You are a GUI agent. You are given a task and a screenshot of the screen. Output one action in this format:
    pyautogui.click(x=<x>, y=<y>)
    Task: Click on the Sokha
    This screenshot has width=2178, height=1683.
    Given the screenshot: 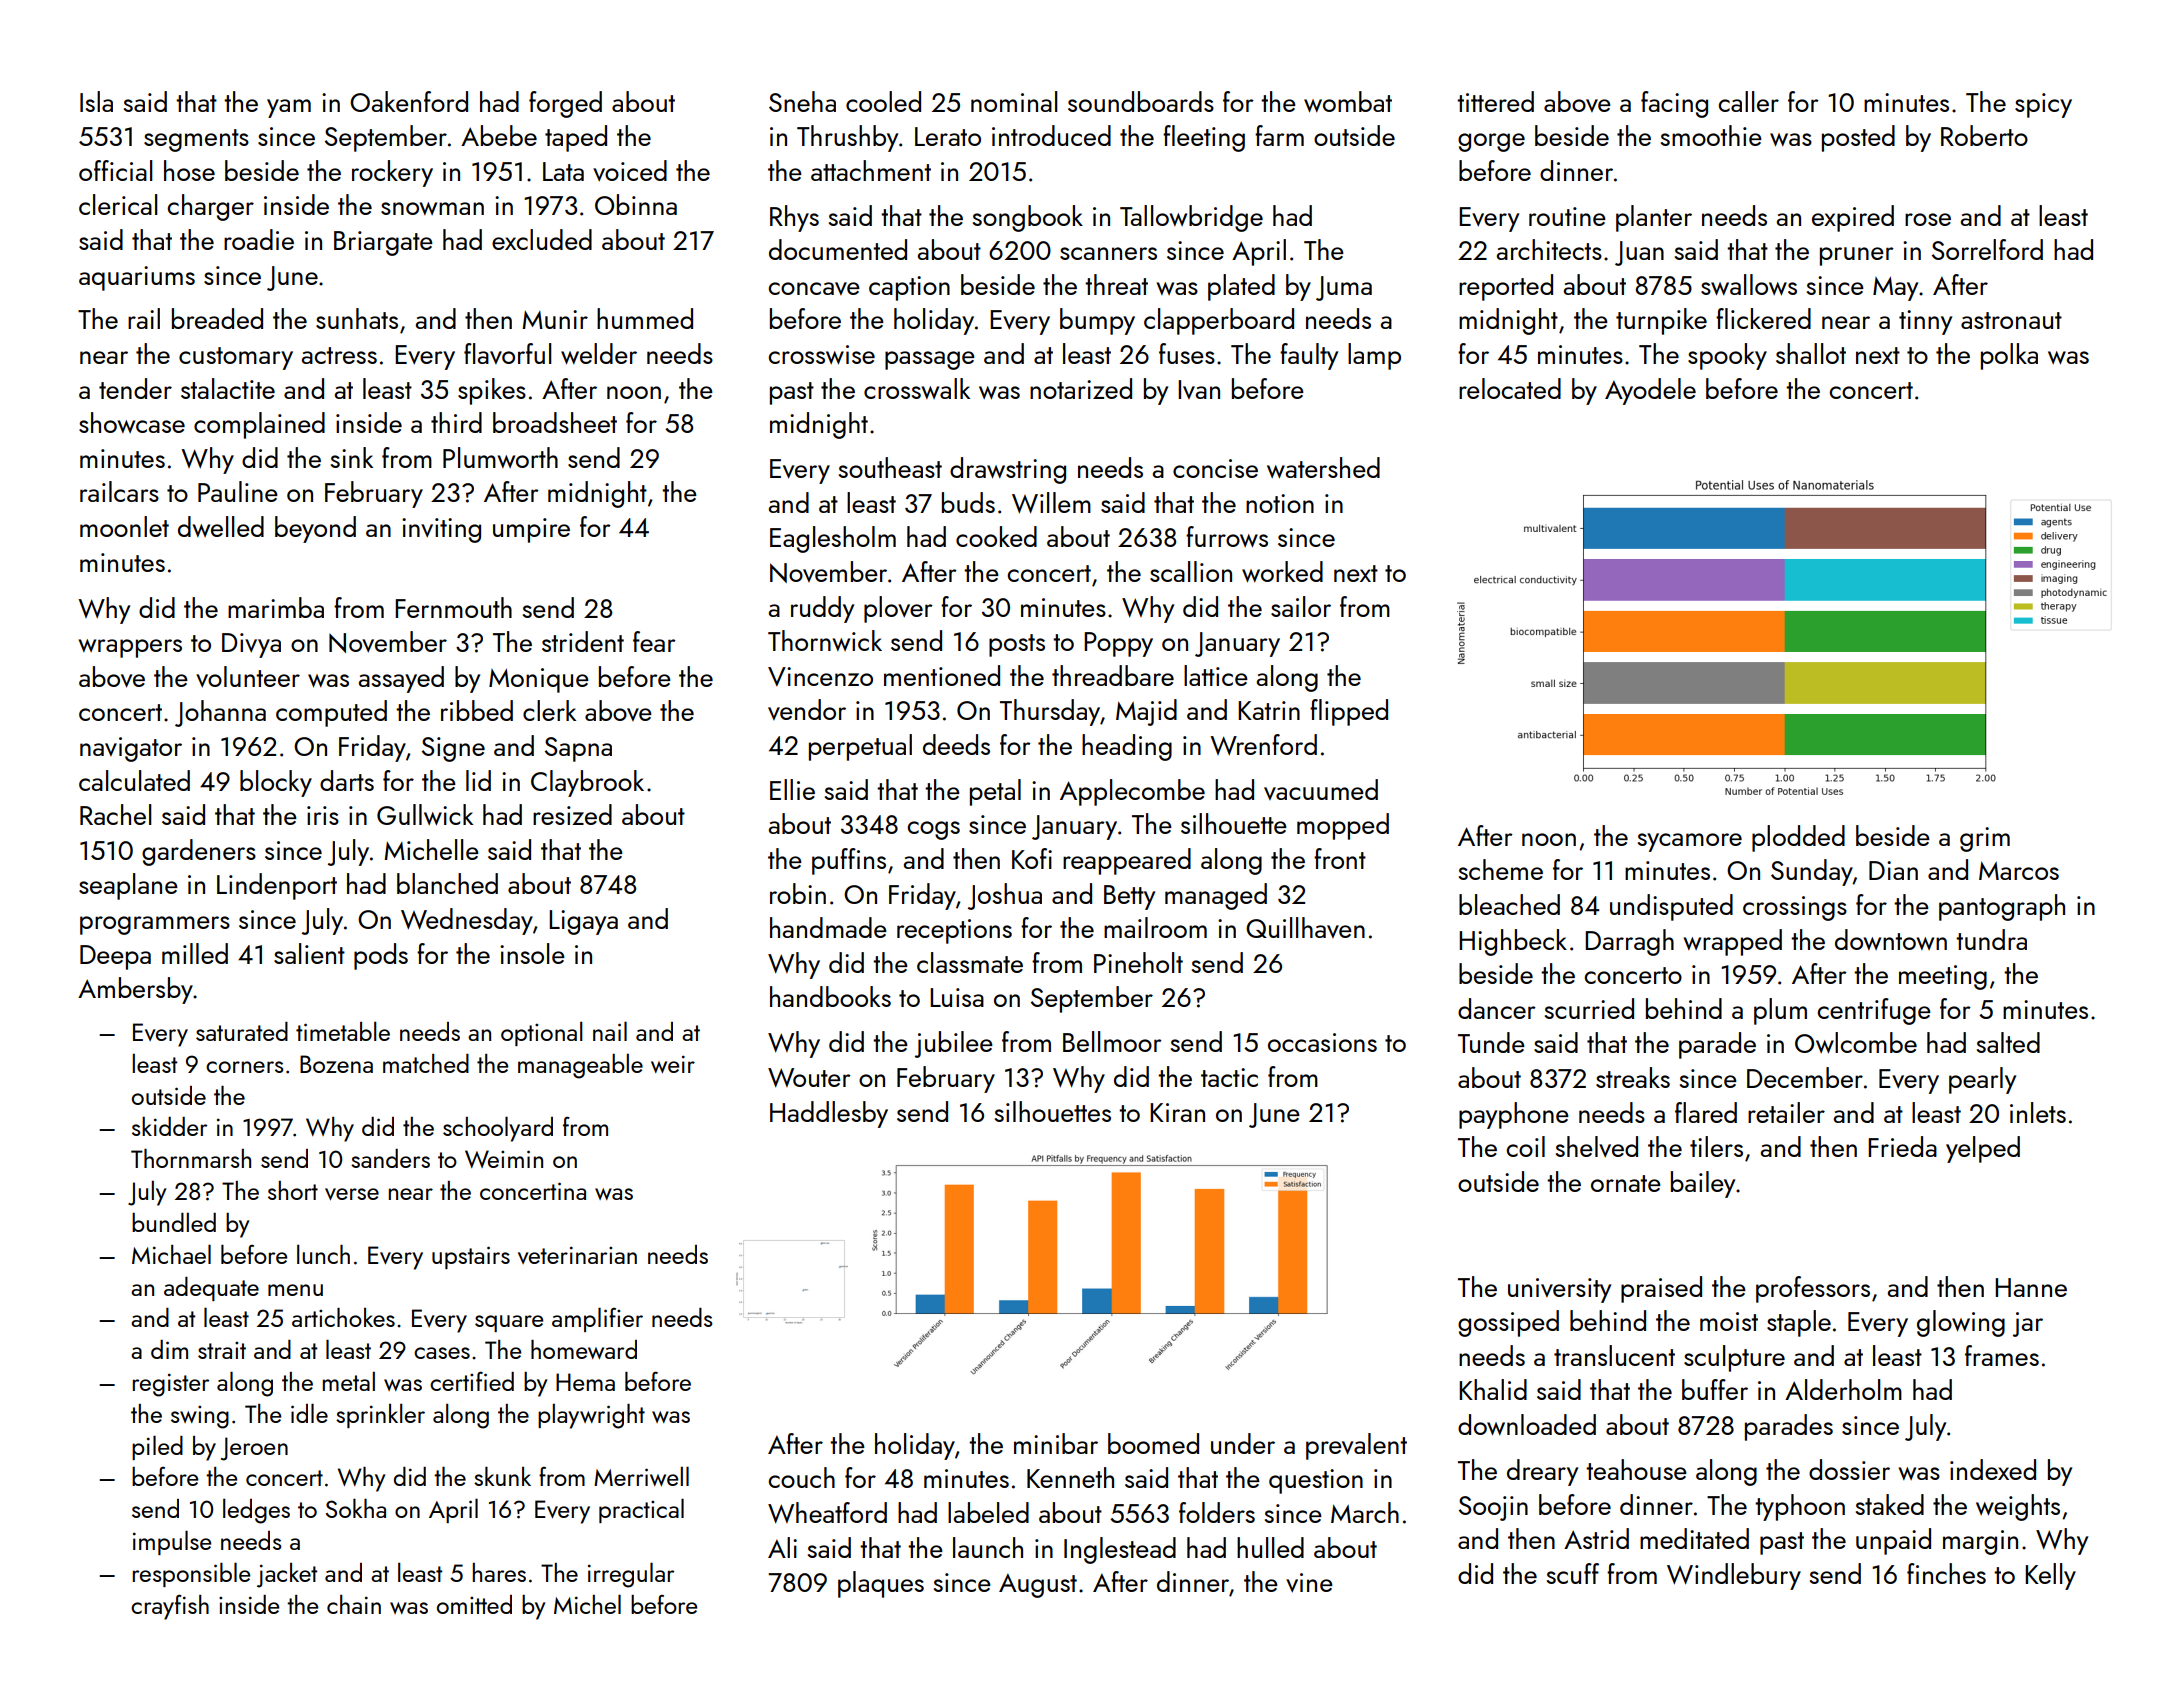 What is the action you would take?
    pyautogui.click(x=356, y=1508)
